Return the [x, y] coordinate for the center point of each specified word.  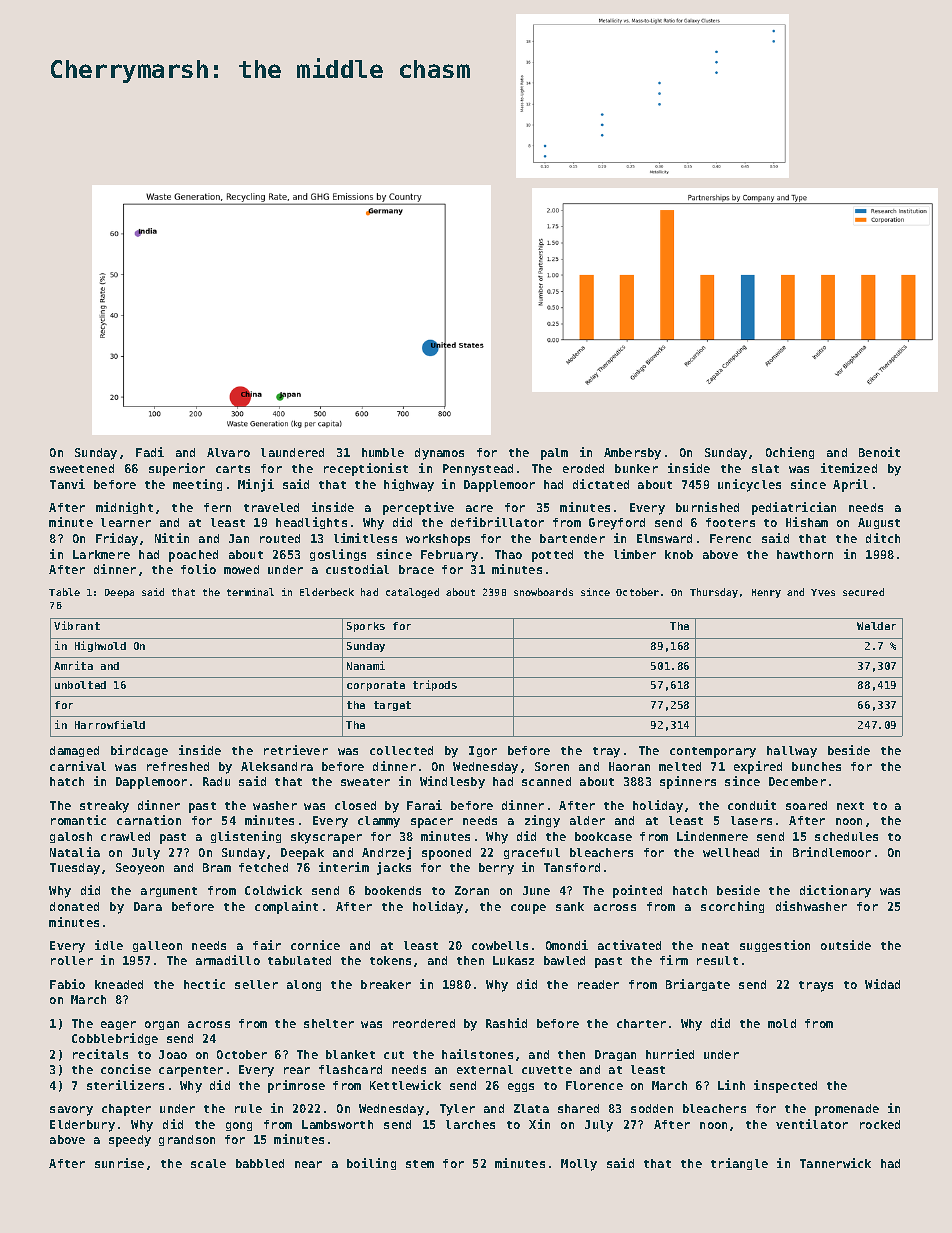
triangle [739, 1164]
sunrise [119, 1163]
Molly [579, 1165]
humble [383, 452]
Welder [876, 626]
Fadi [150, 452]
